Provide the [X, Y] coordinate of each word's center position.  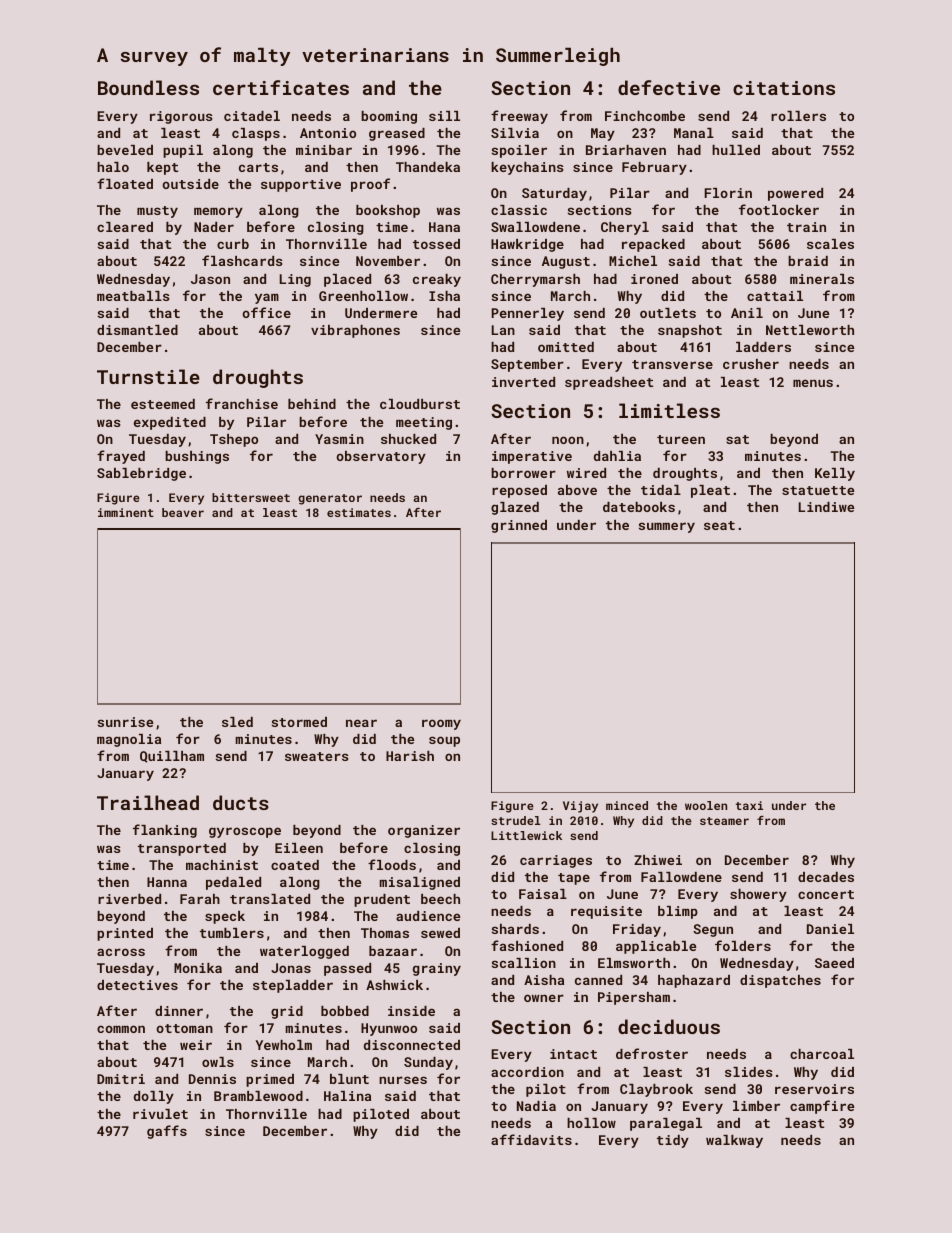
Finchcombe [645, 116]
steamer [724, 821]
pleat [710, 491]
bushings [197, 457]
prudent [382, 900]
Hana [444, 227]
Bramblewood [258, 1096]
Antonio [328, 133]
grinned [519, 526]
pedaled [233, 883]
